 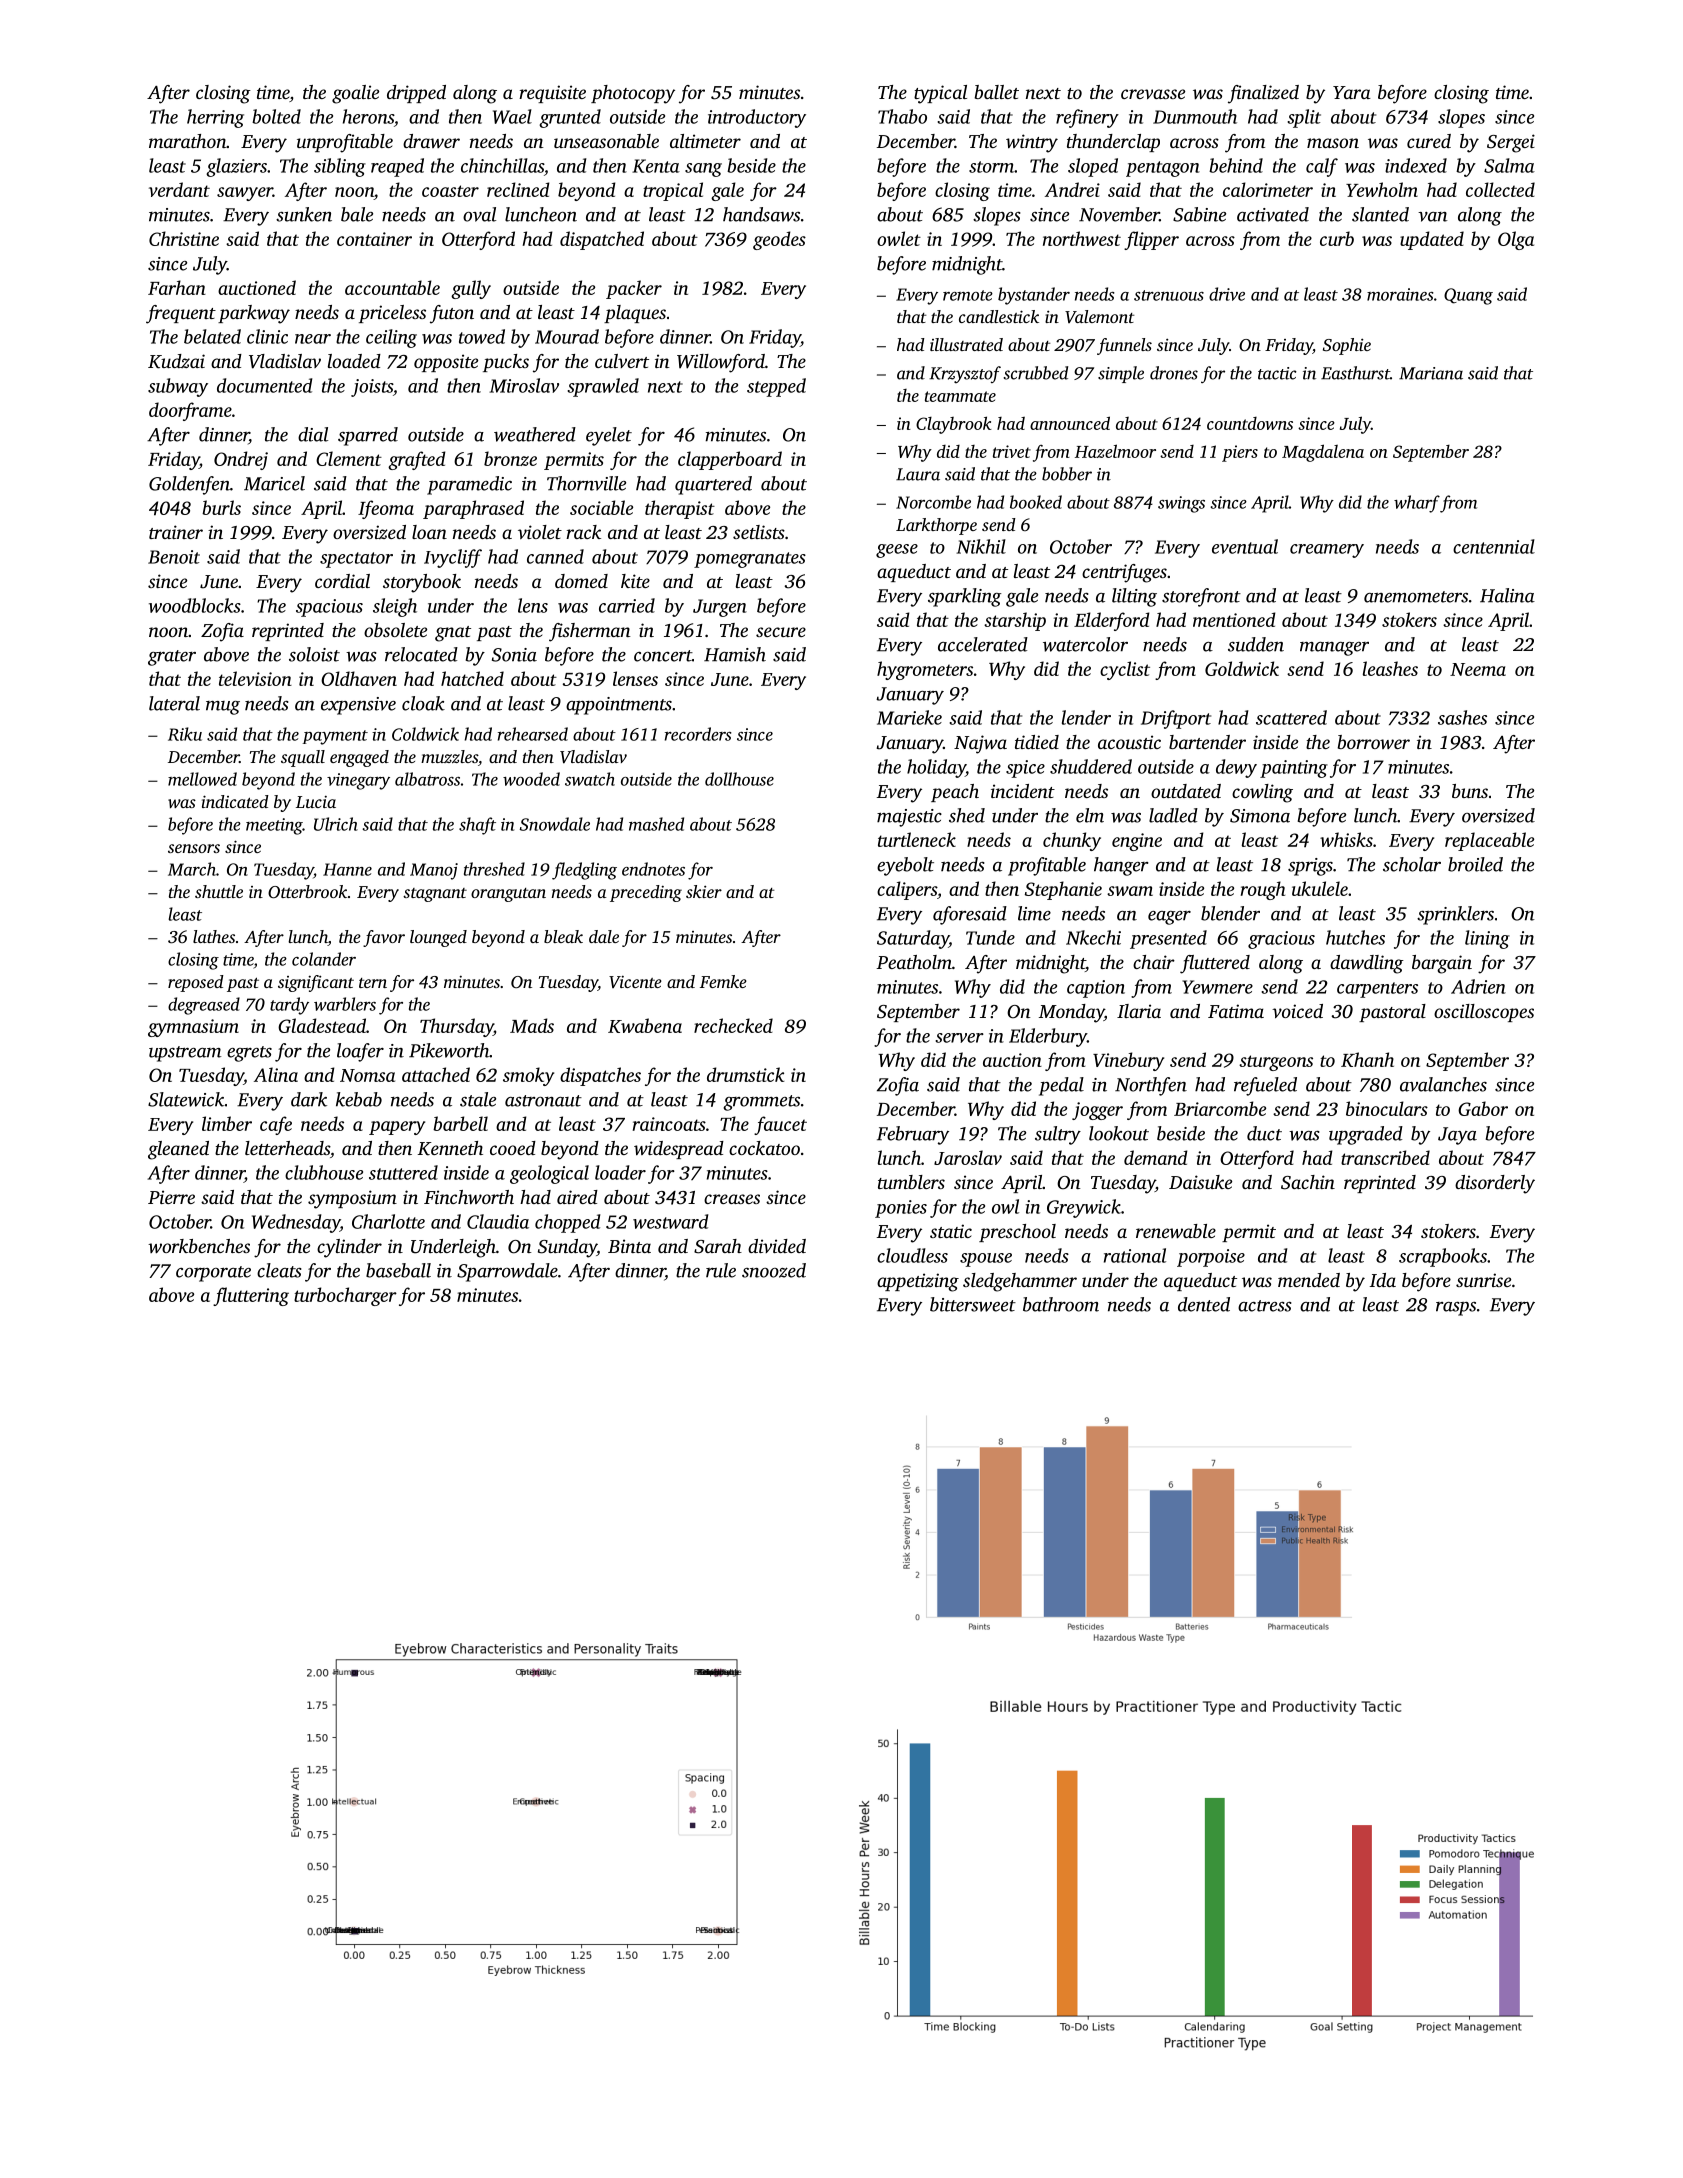 I want to click on fluttering, so click(x=251, y=1296).
